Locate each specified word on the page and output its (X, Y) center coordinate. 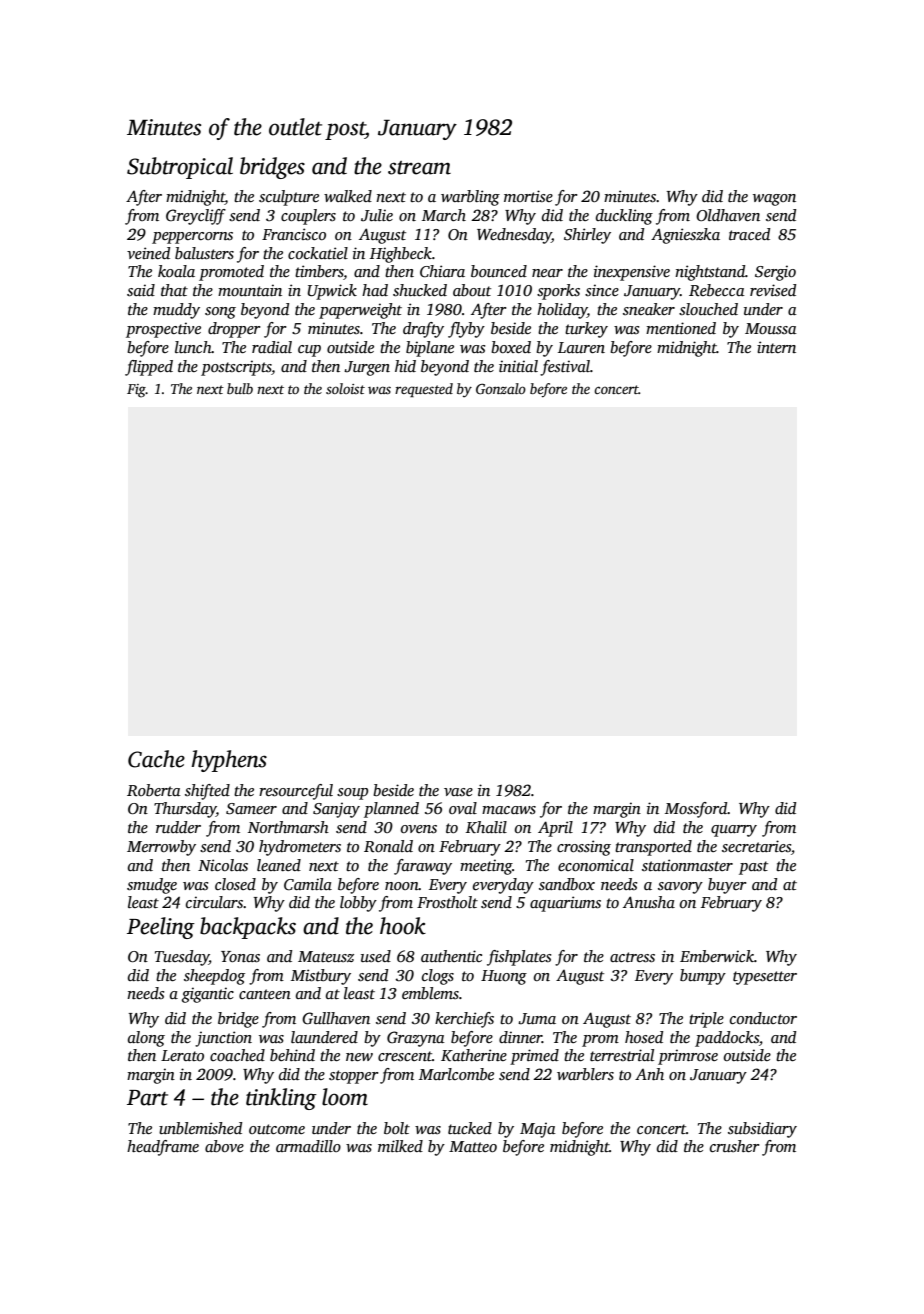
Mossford (696, 810)
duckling (624, 217)
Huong (504, 977)
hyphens (229, 761)
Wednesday (514, 236)
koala (176, 271)
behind (292, 1055)
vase (458, 792)
